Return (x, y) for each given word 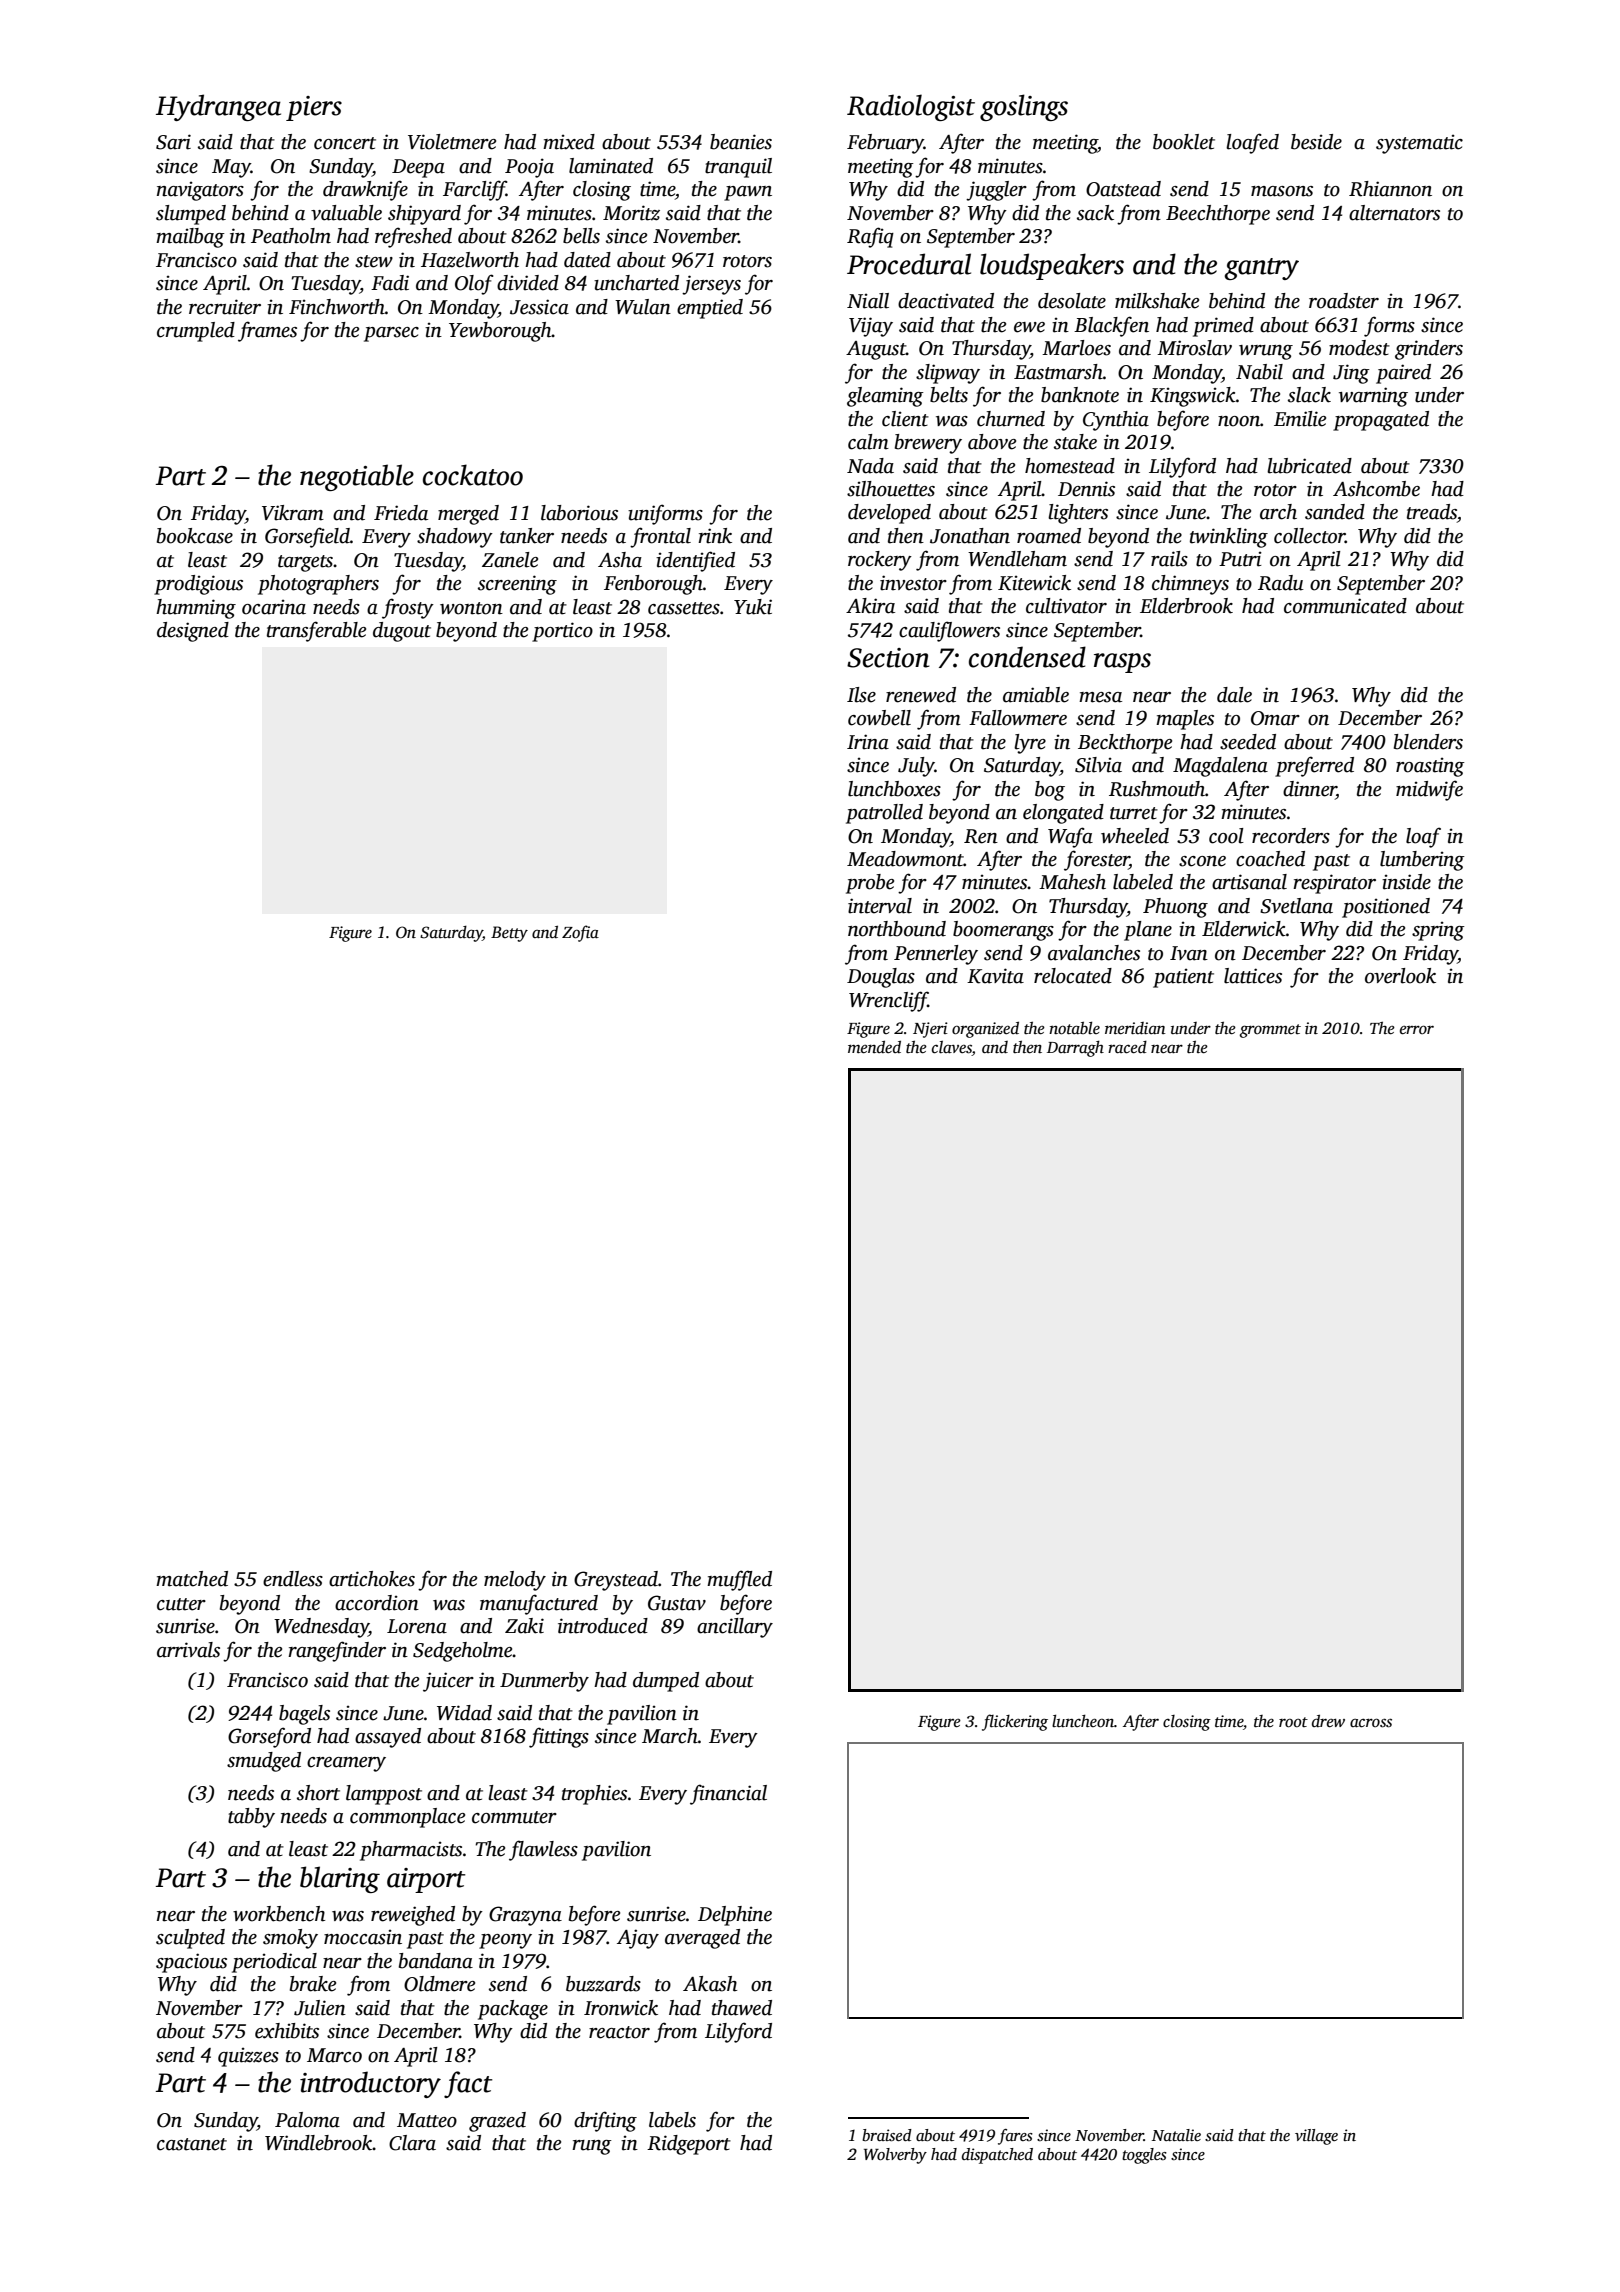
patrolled (884, 814)
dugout (402, 632)
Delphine (735, 1916)
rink (715, 536)
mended (874, 1047)
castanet (192, 2144)
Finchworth (337, 307)
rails (1169, 559)
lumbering (1422, 861)
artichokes (372, 1579)
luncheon (1083, 1721)
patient (1183, 978)
